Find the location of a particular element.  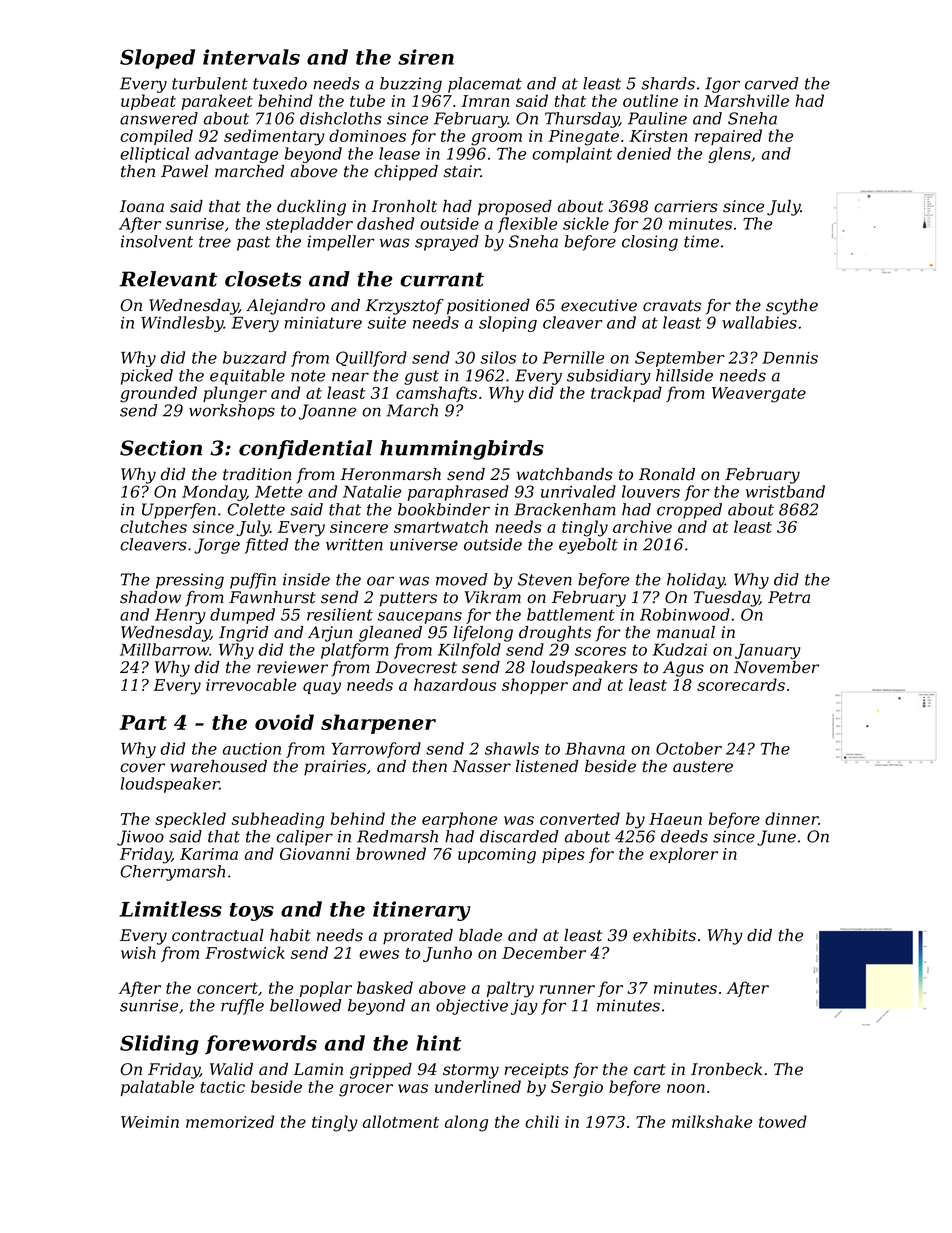

listened is located at coordinates (547, 766).
